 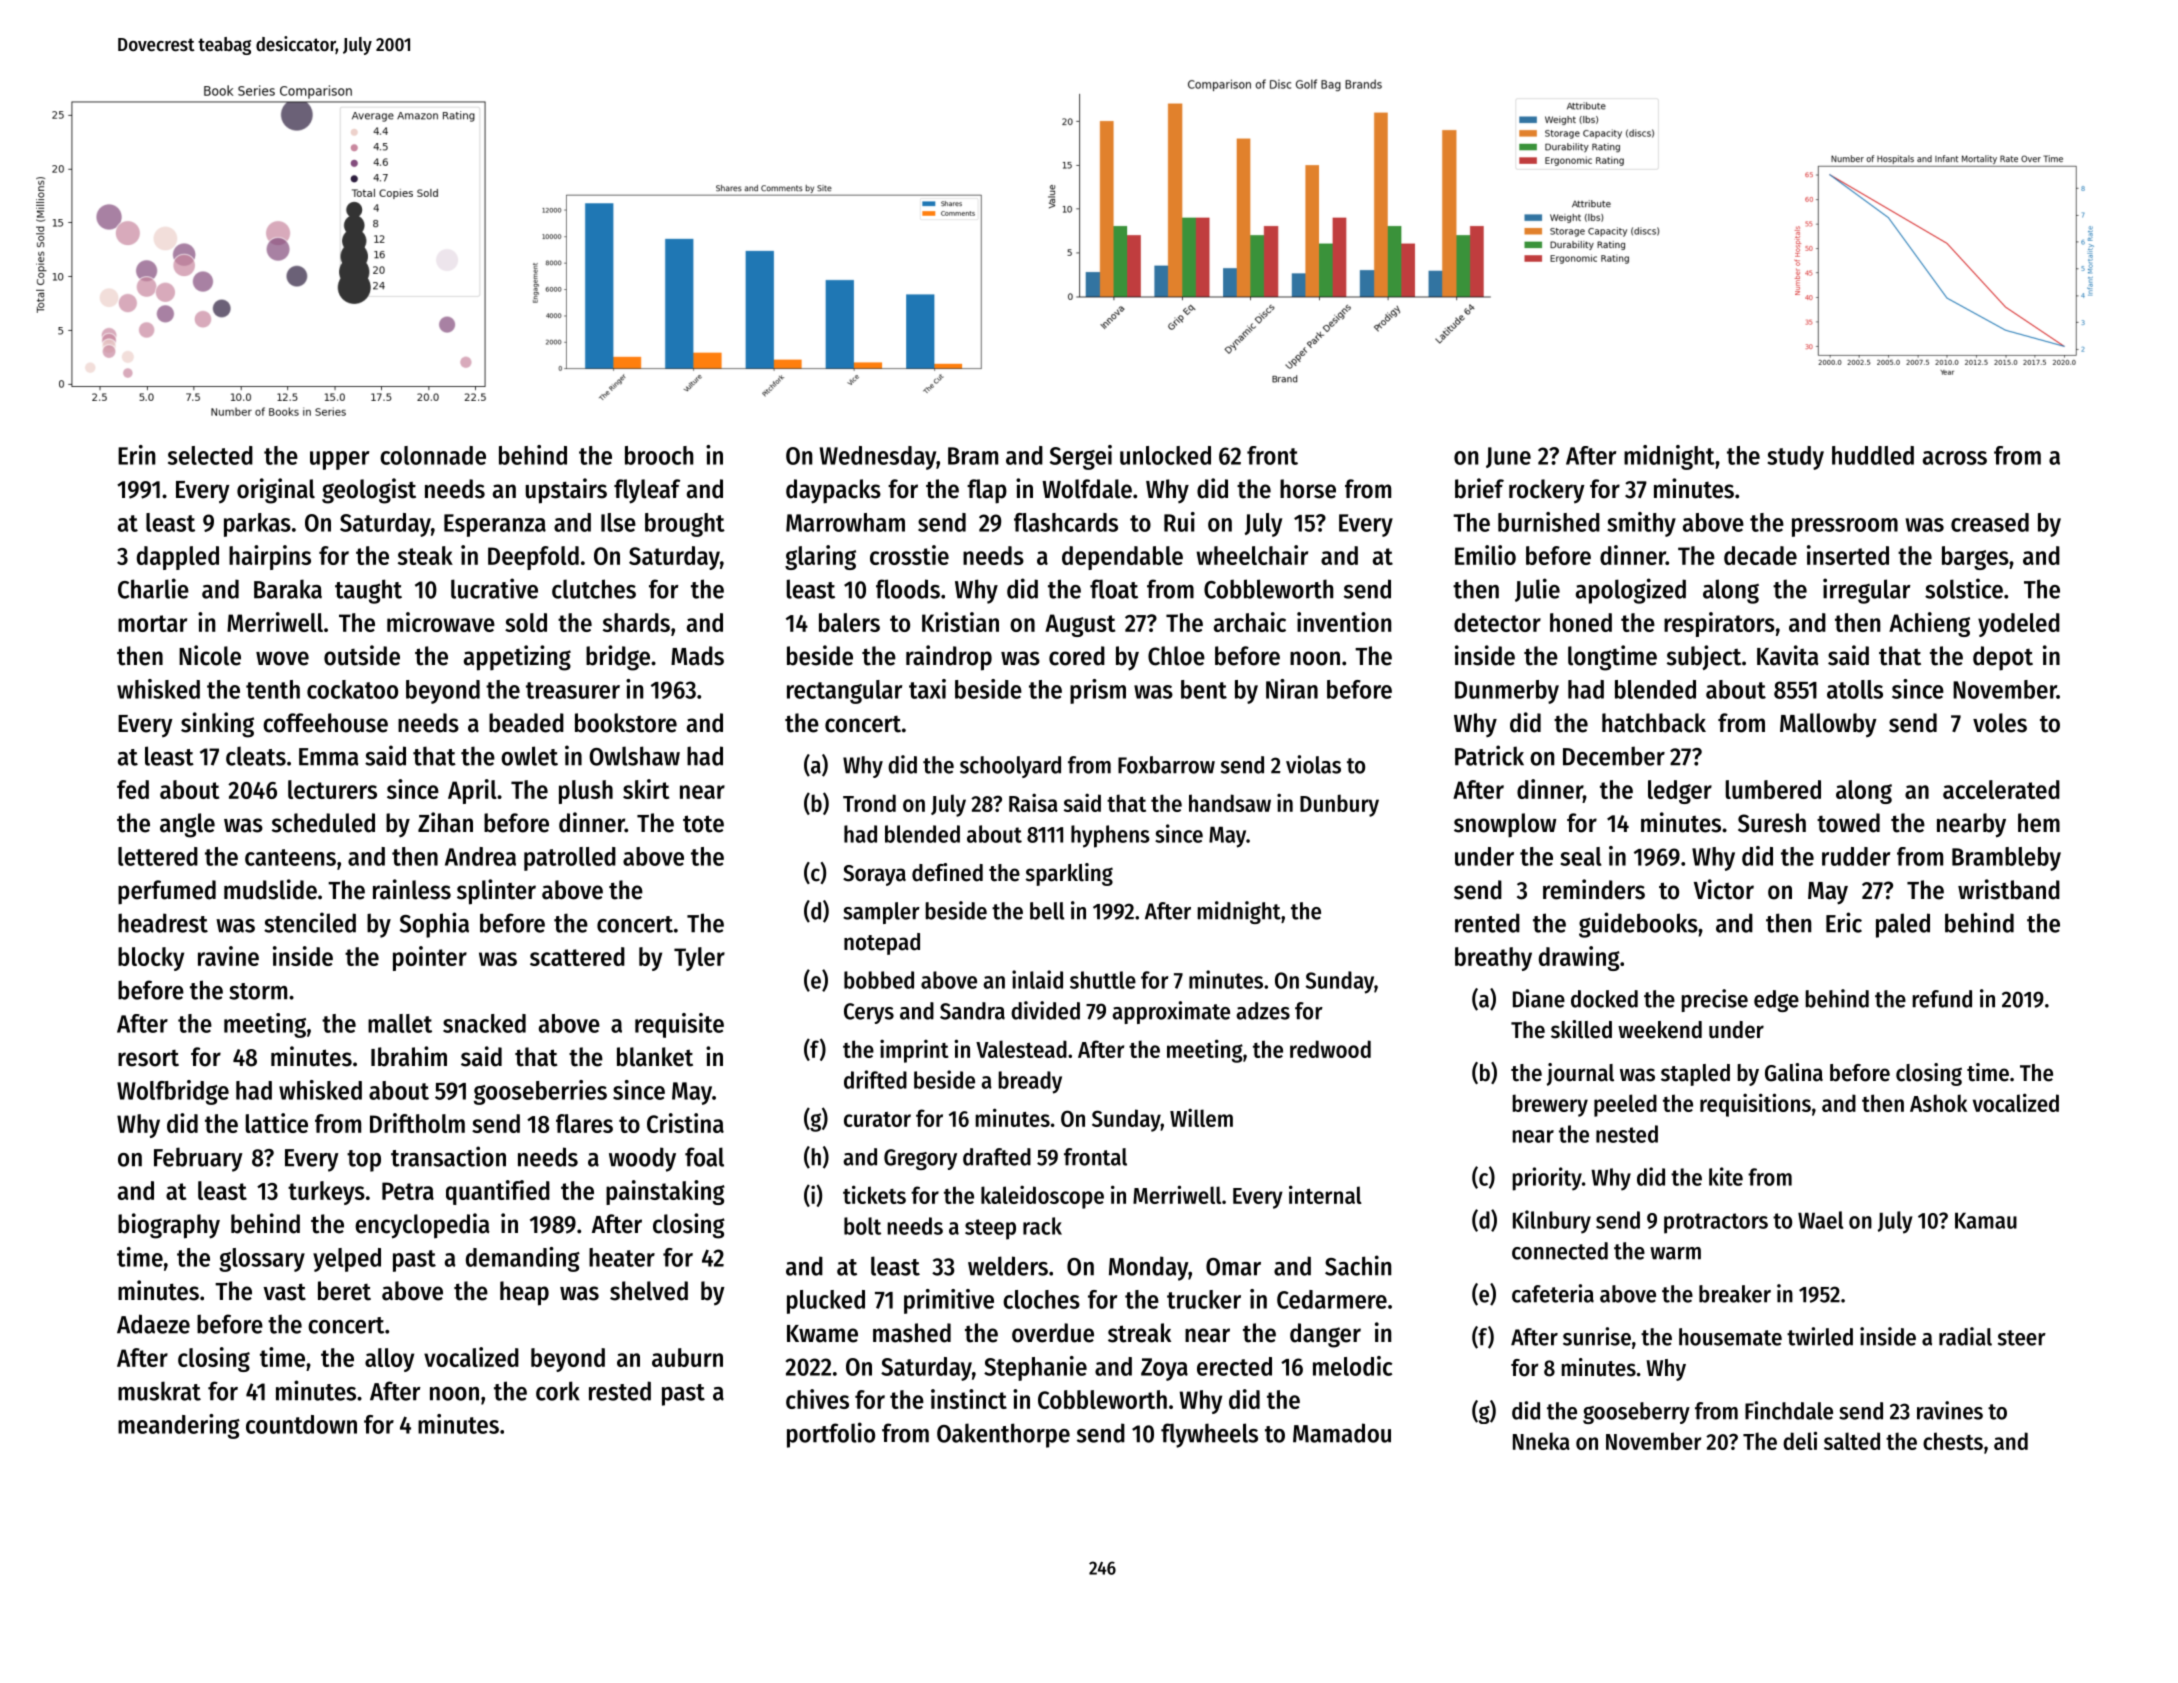 I want to click on Gregory, so click(x=920, y=1159).
